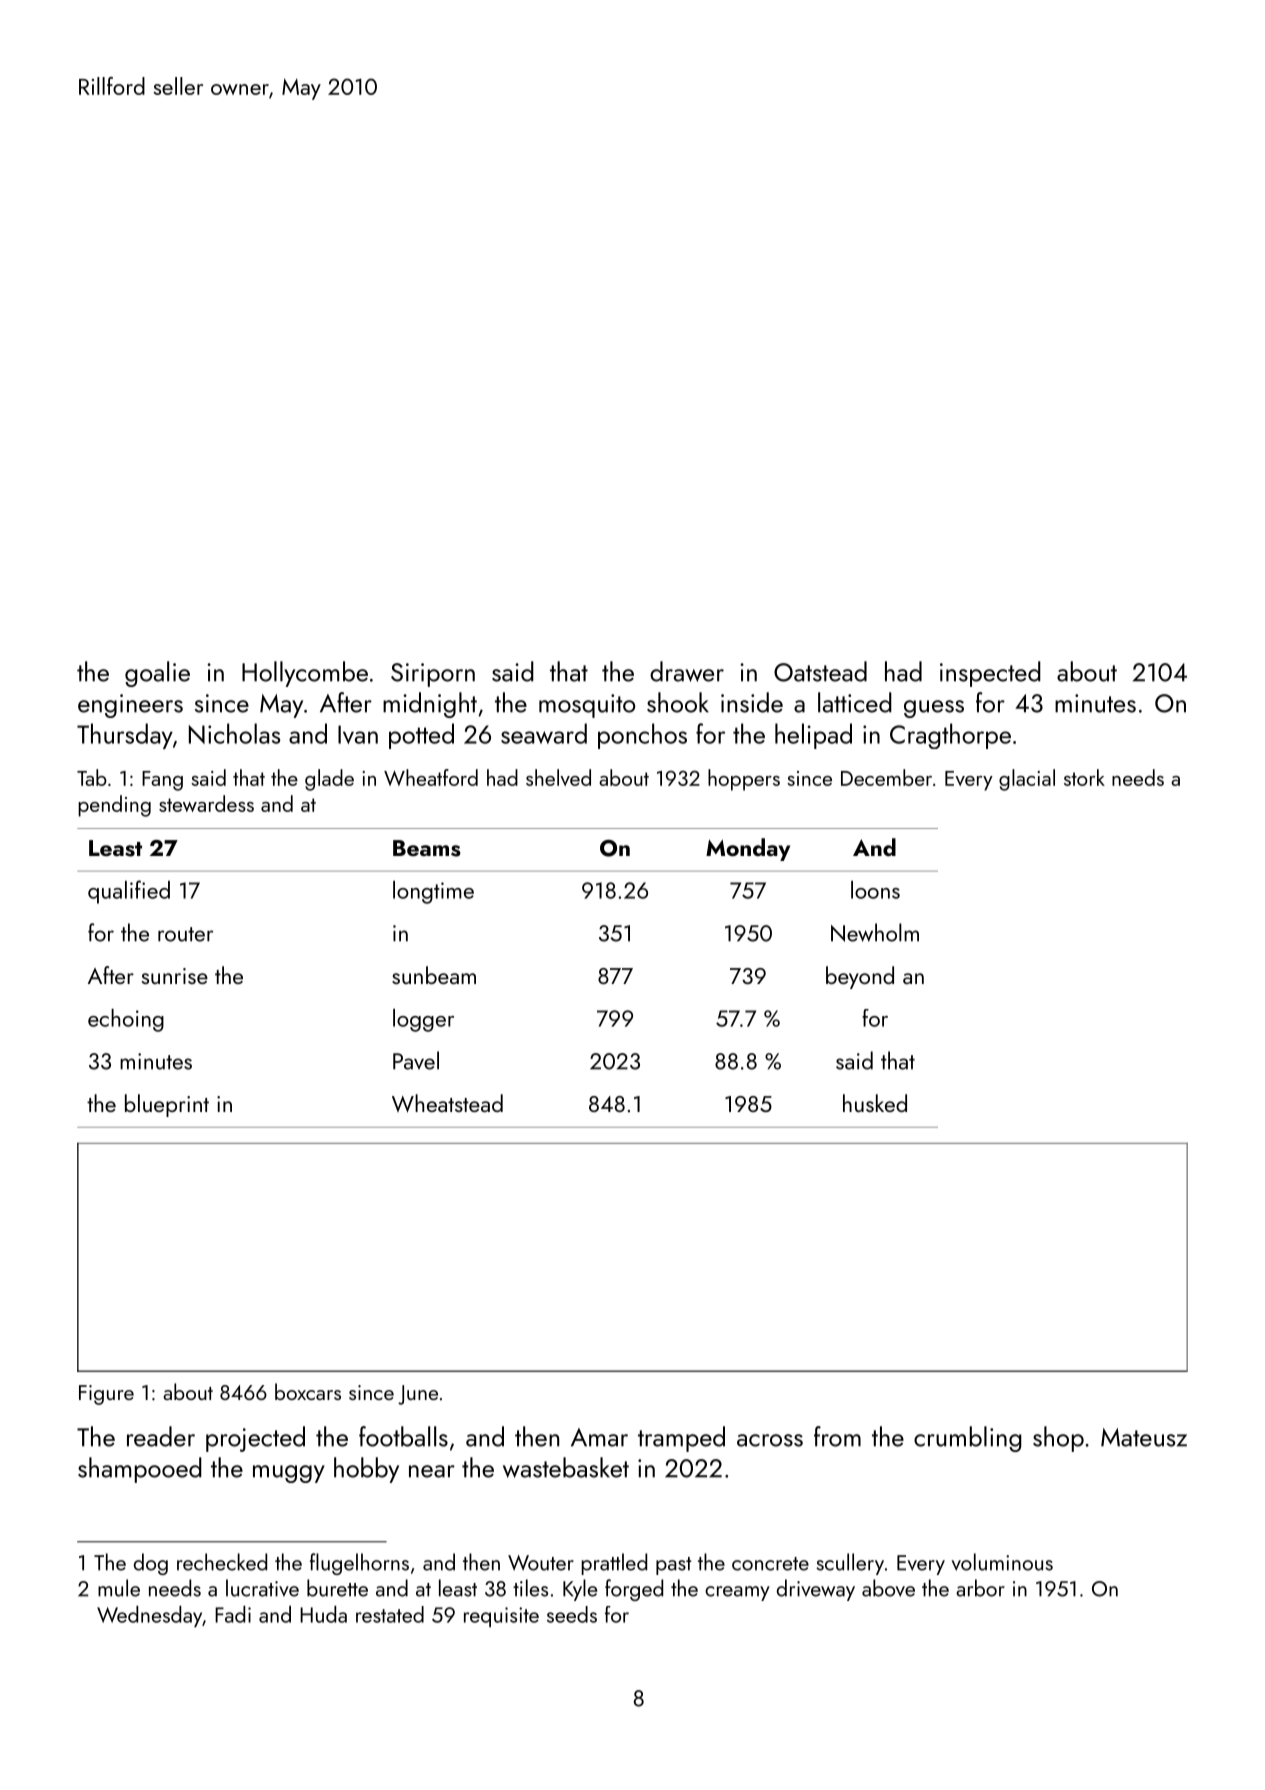 This screenshot has height=1790, width=1265. I want to click on loons, so click(875, 890).
